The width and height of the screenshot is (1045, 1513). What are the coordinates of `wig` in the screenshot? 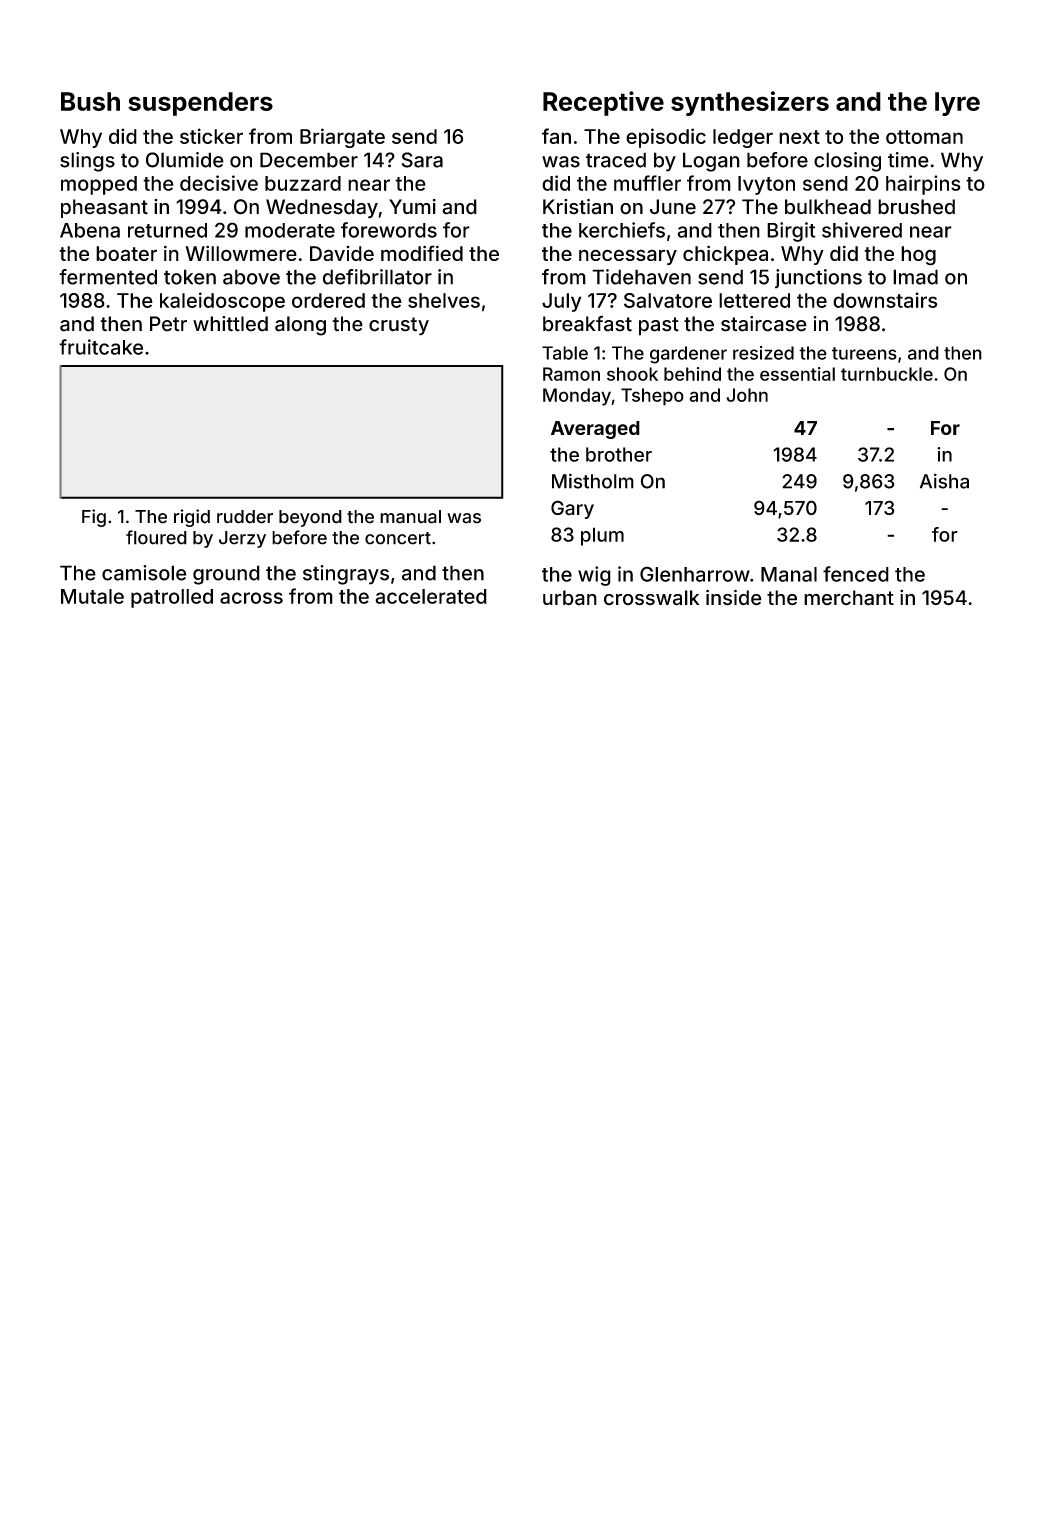 It's located at (594, 576).
